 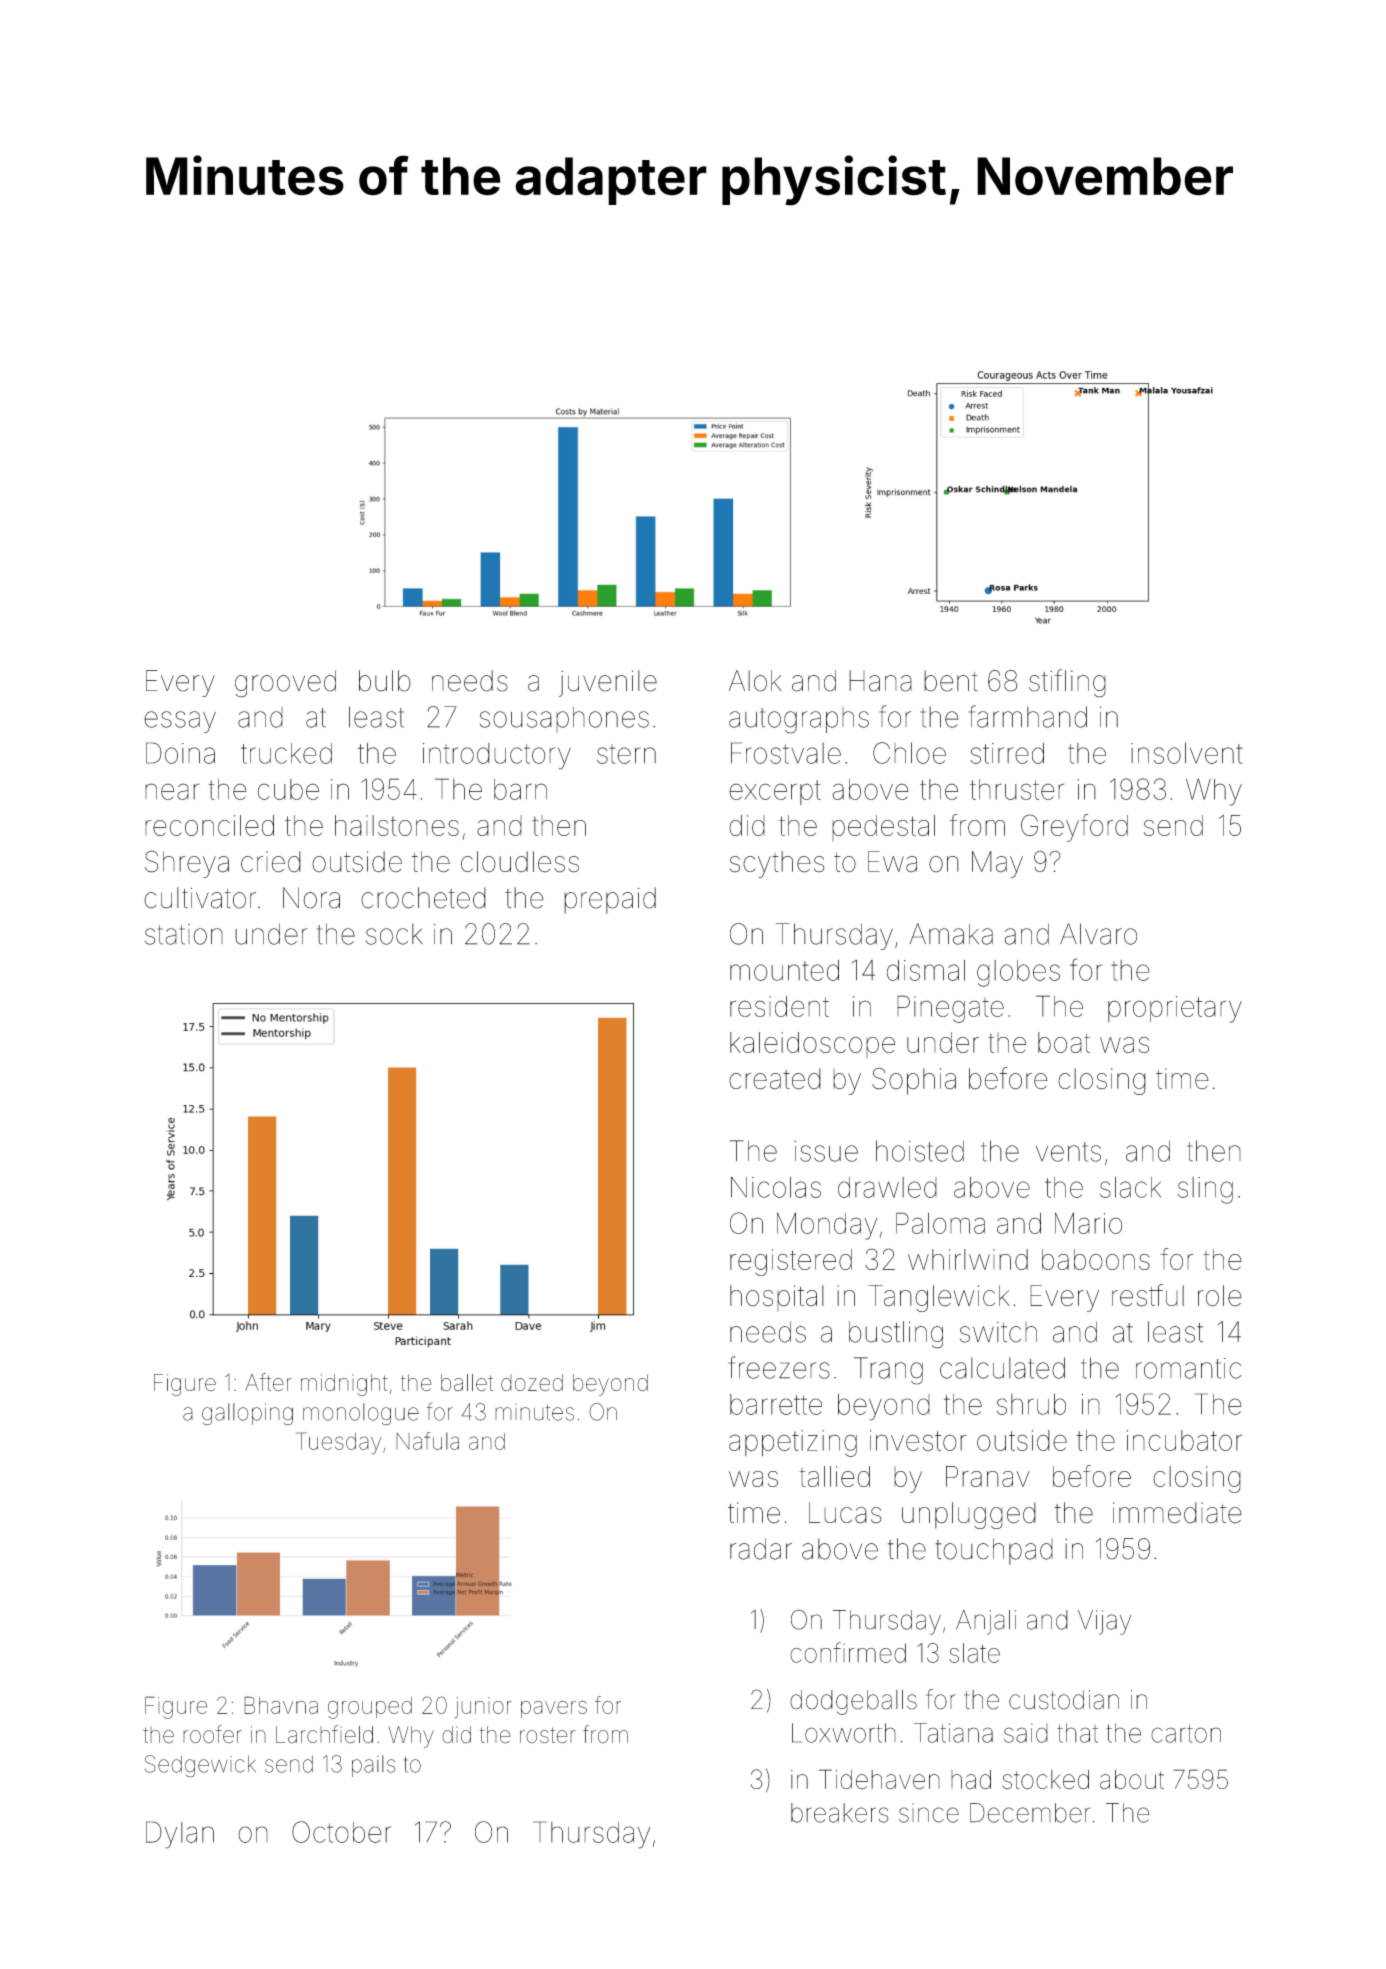 What do you see at coordinates (986, 1622) in the image?
I see `Anjali` at bounding box center [986, 1622].
